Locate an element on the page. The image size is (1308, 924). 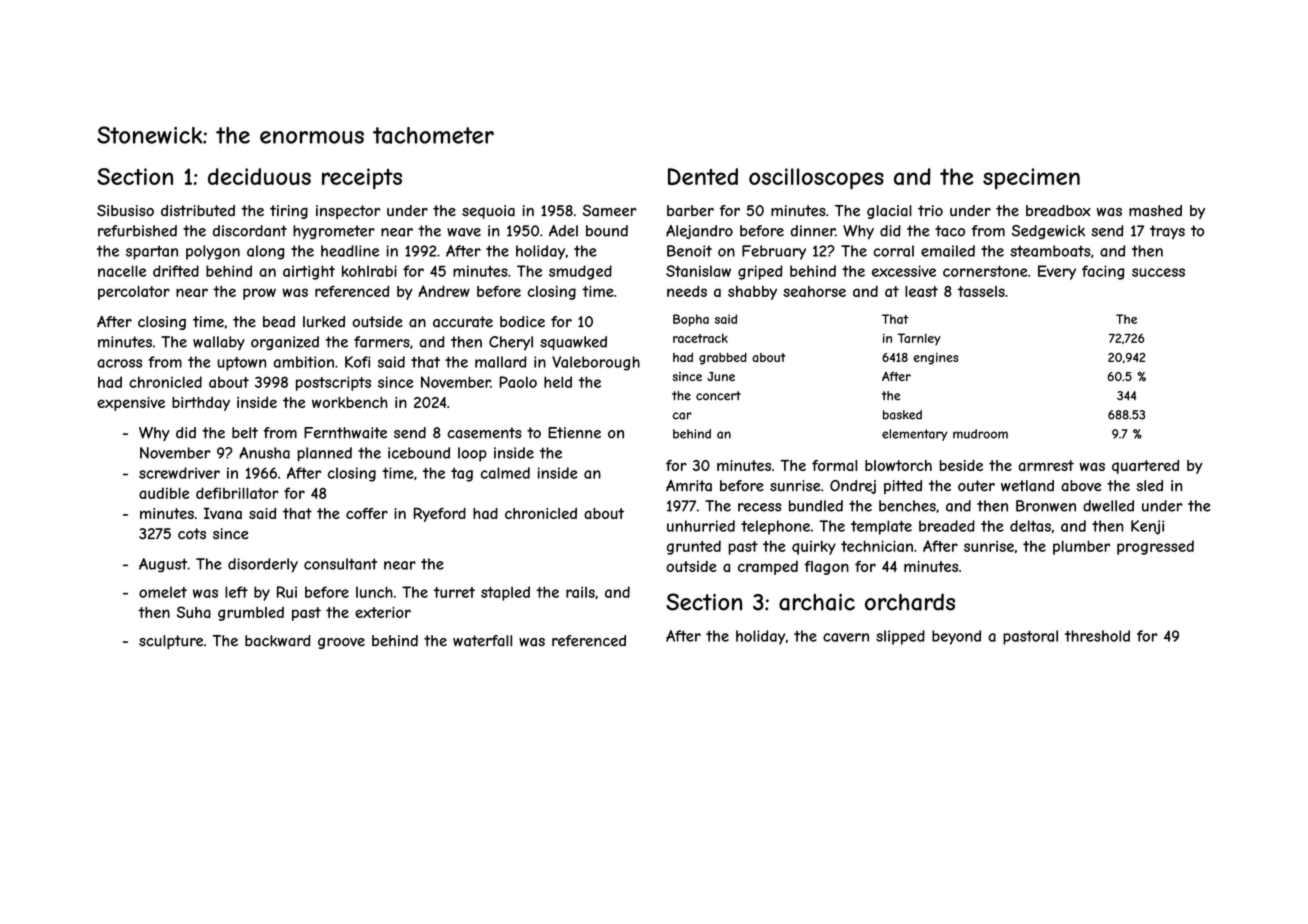
squawked is located at coordinates (573, 343).
